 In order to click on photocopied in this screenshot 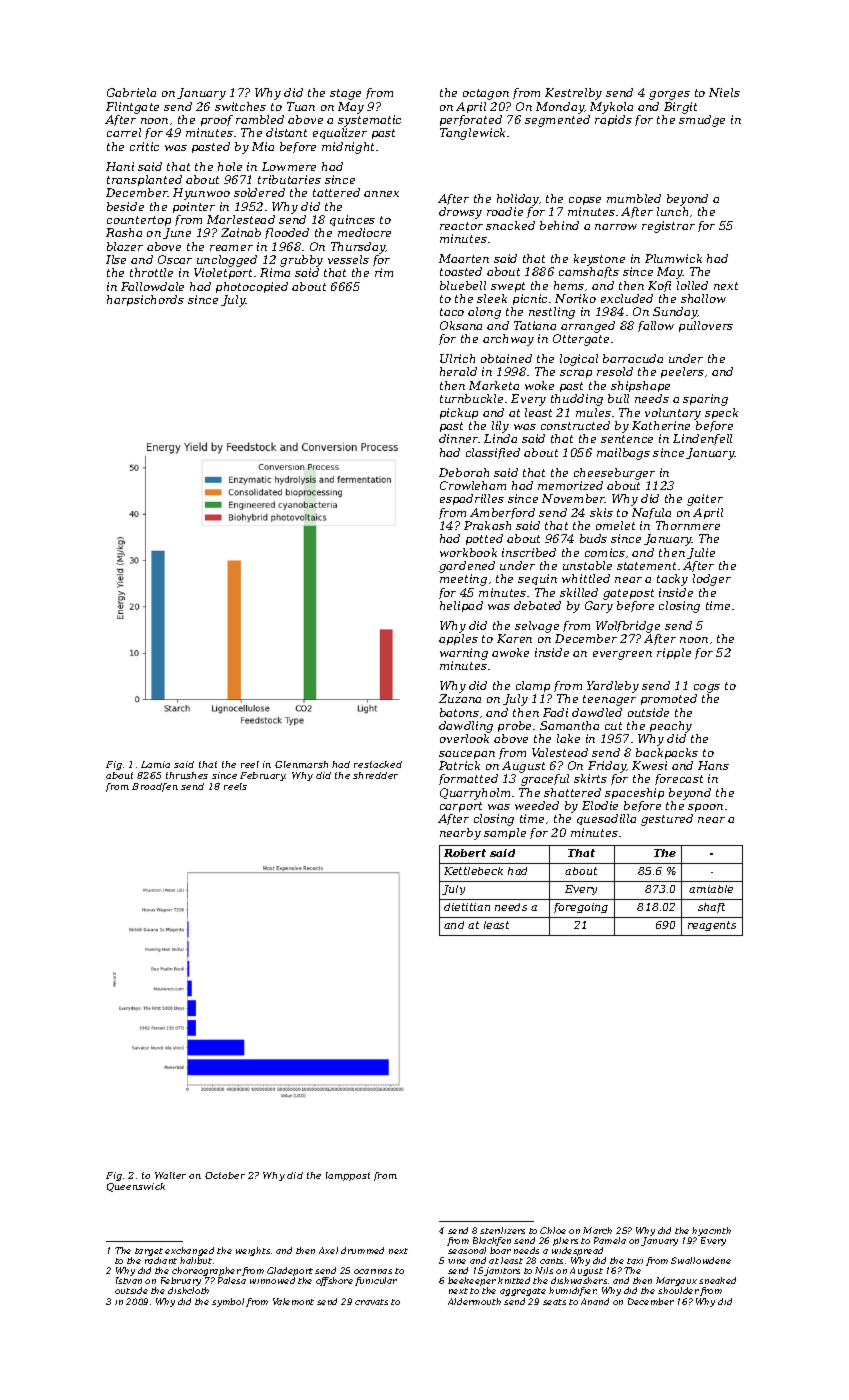, I will do `click(252, 287)`.
